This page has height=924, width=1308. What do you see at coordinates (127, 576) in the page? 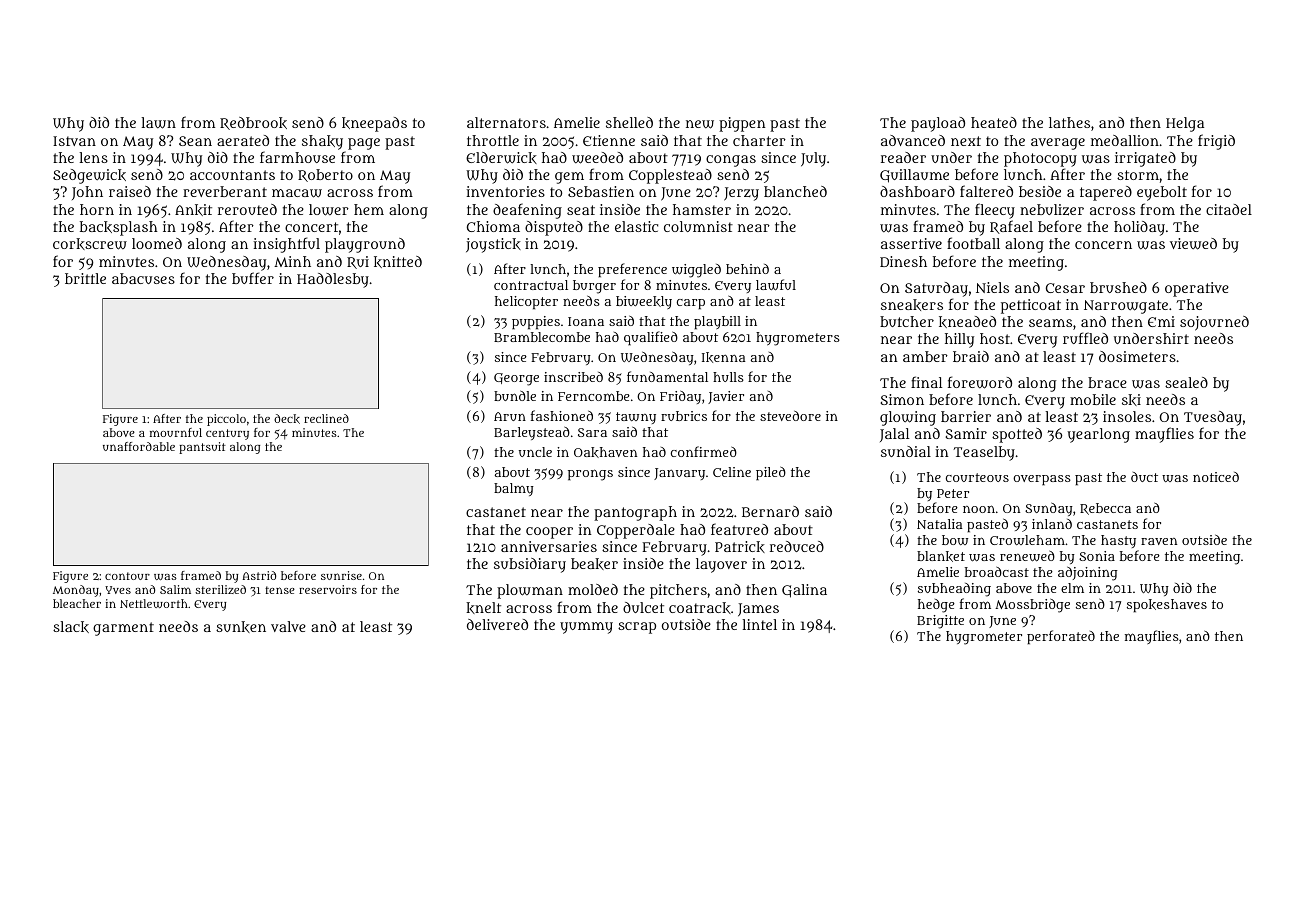
I see `contour` at bounding box center [127, 576].
